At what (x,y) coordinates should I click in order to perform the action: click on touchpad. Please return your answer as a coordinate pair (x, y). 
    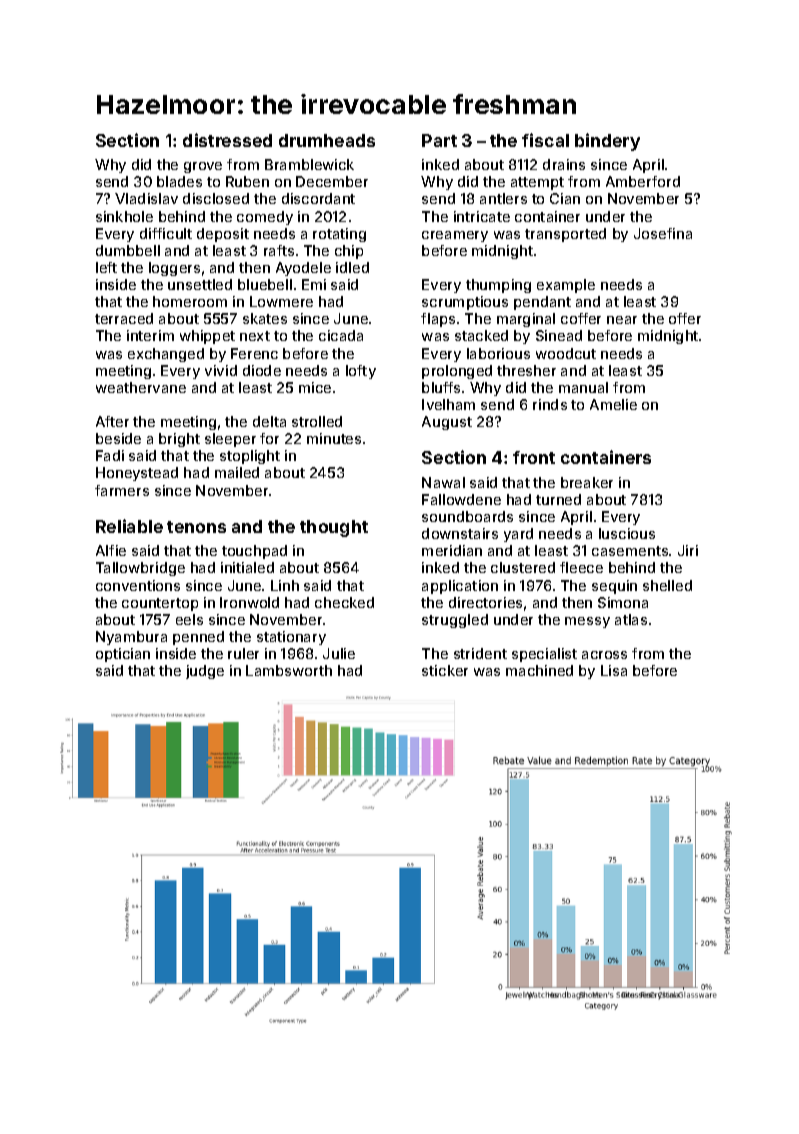
    Looking at the image, I should click on (254, 552).
